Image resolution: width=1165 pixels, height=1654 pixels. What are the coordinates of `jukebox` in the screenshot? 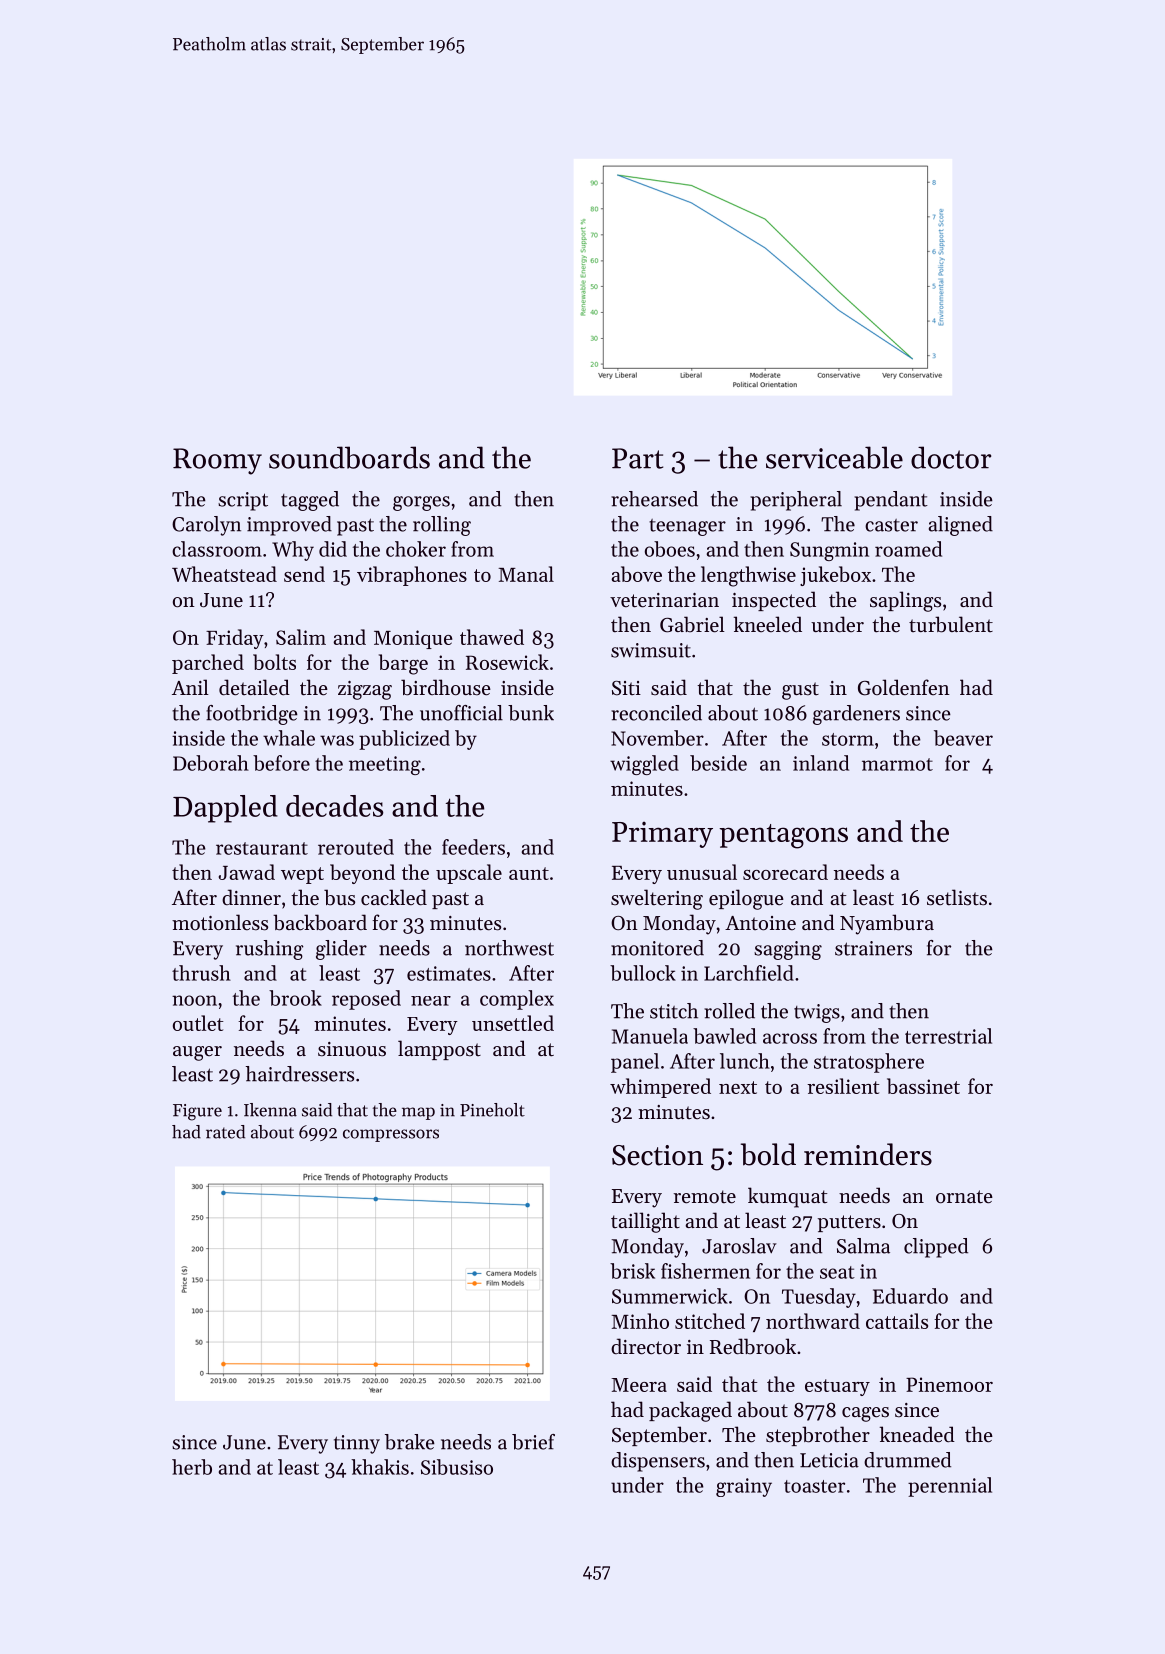 It's located at (835, 576).
